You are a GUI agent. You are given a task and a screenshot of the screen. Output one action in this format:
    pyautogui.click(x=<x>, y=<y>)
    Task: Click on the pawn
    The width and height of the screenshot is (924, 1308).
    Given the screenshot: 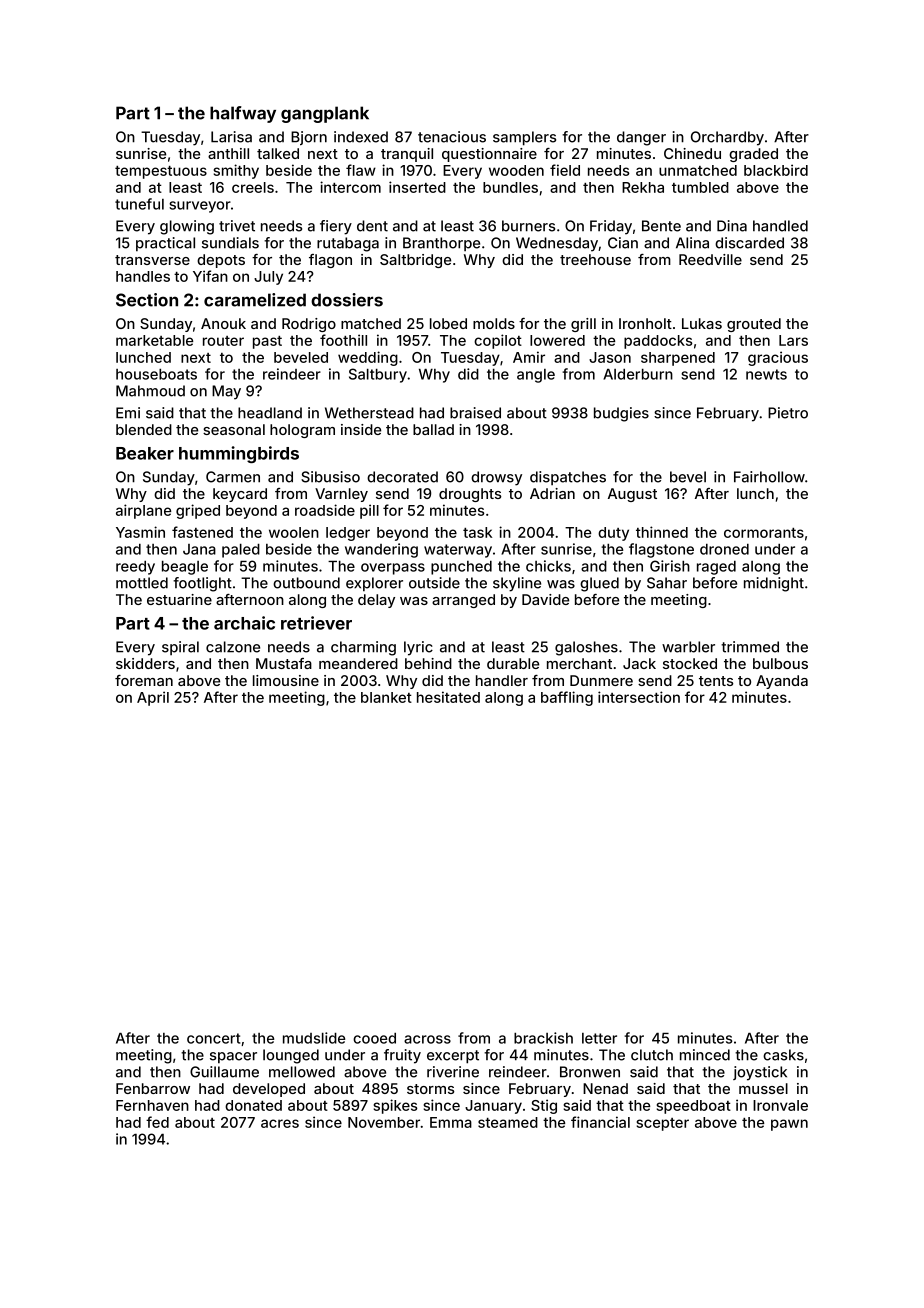 What is the action you would take?
    pyautogui.click(x=789, y=1125)
